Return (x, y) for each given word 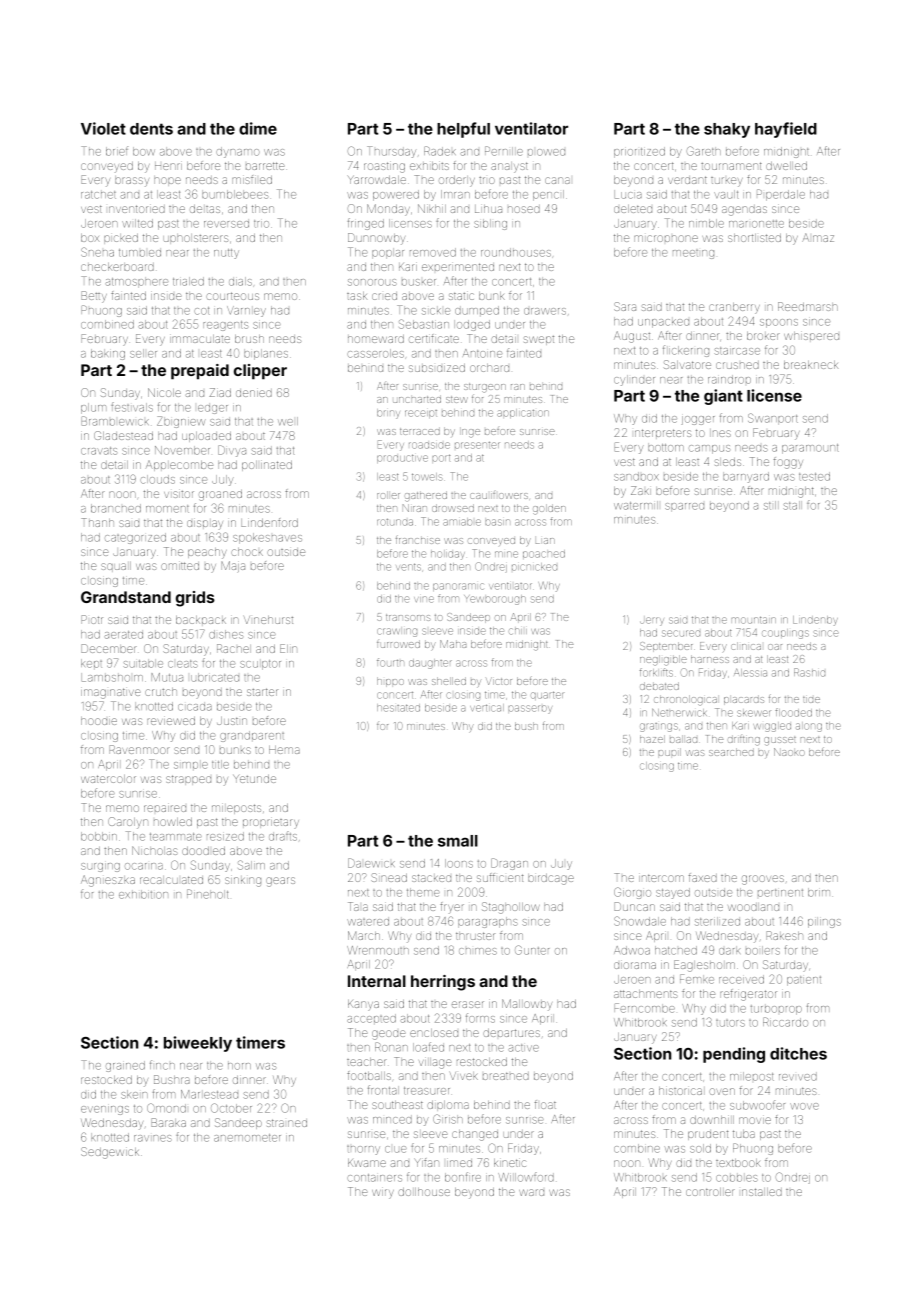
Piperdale (781, 195)
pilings (824, 923)
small (458, 841)
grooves (763, 880)
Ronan (391, 1047)
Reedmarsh (808, 306)
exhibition (143, 894)
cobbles (736, 1178)
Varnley (246, 311)
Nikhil (432, 208)
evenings (105, 1110)
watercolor (108, 779)
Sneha (97, 252)
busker (419, 282)
